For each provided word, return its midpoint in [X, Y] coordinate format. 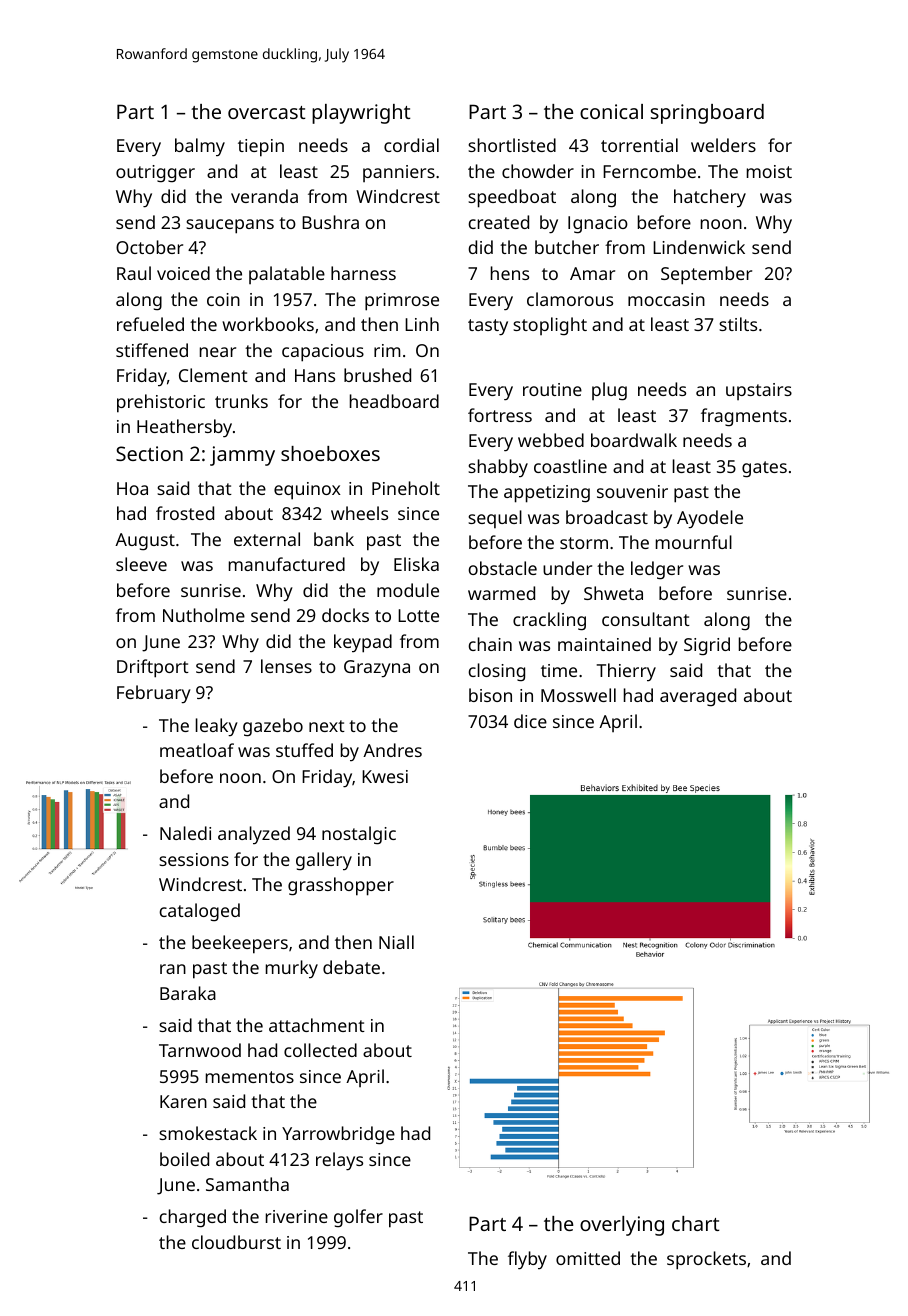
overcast [266, 112]
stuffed [304, 750]
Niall [396, 942]
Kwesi [385, 776]
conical [611, 111]
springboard [707, 114]
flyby [527, 1260]
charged [192, 1218]
